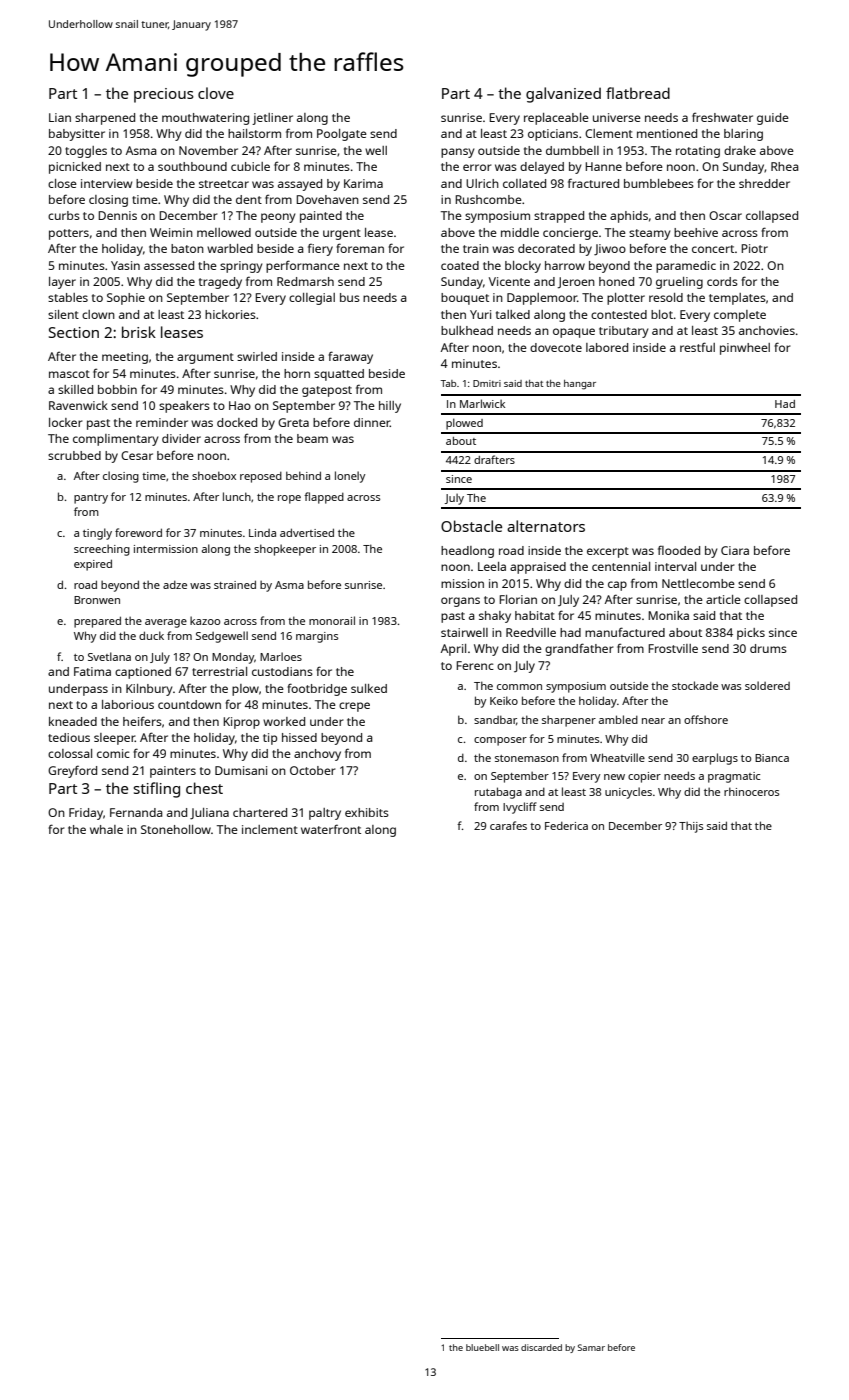 Image resolution: width=849 pixels, height=1400 pixels. What do you see at coordinates (625, 632) in the screenshot?
I see `manufactured` at bounding box center [625, 632].
